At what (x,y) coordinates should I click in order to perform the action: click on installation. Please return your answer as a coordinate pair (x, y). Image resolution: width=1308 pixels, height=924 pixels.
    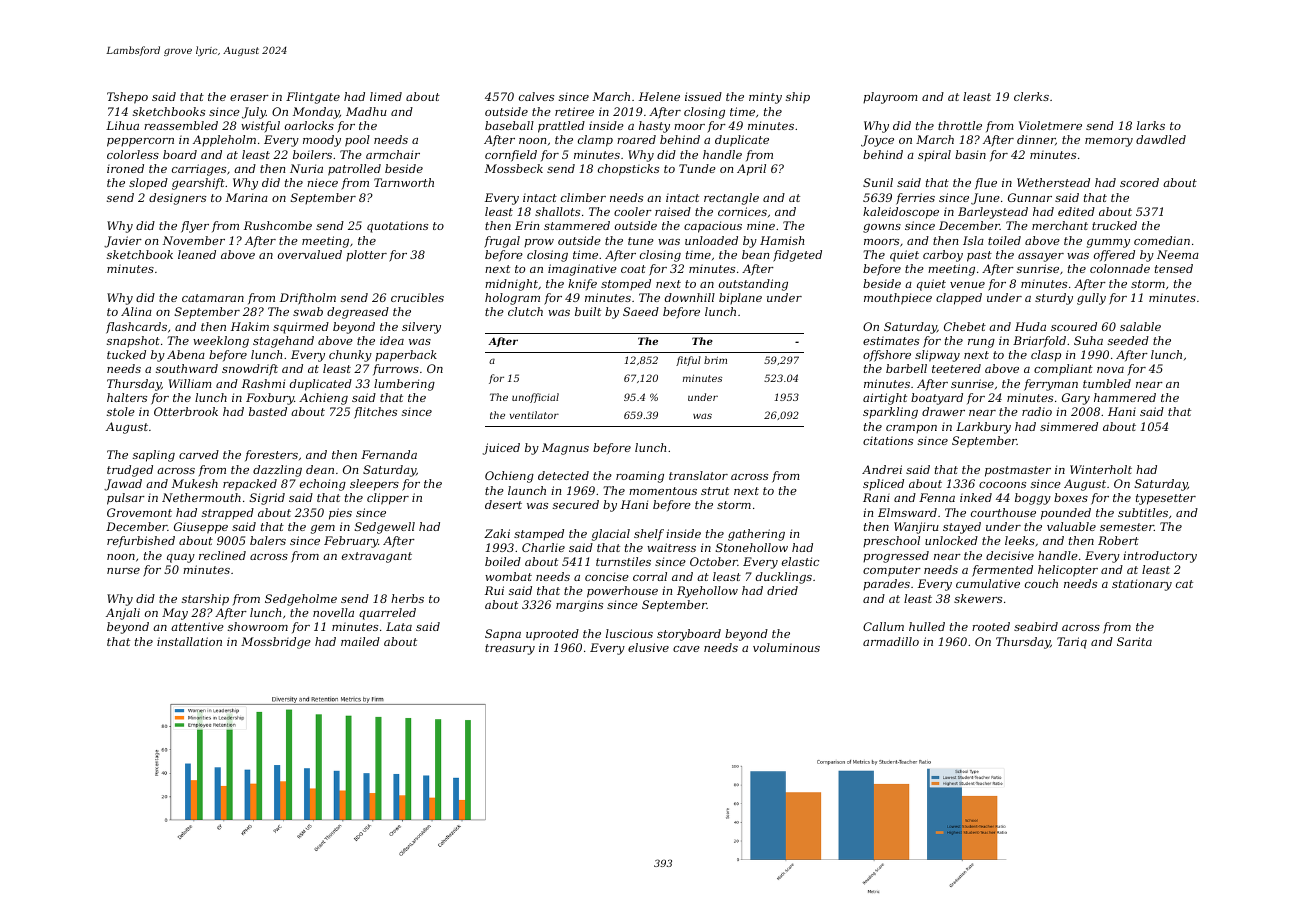
    Looking at the image, I should click on (189, 641).
